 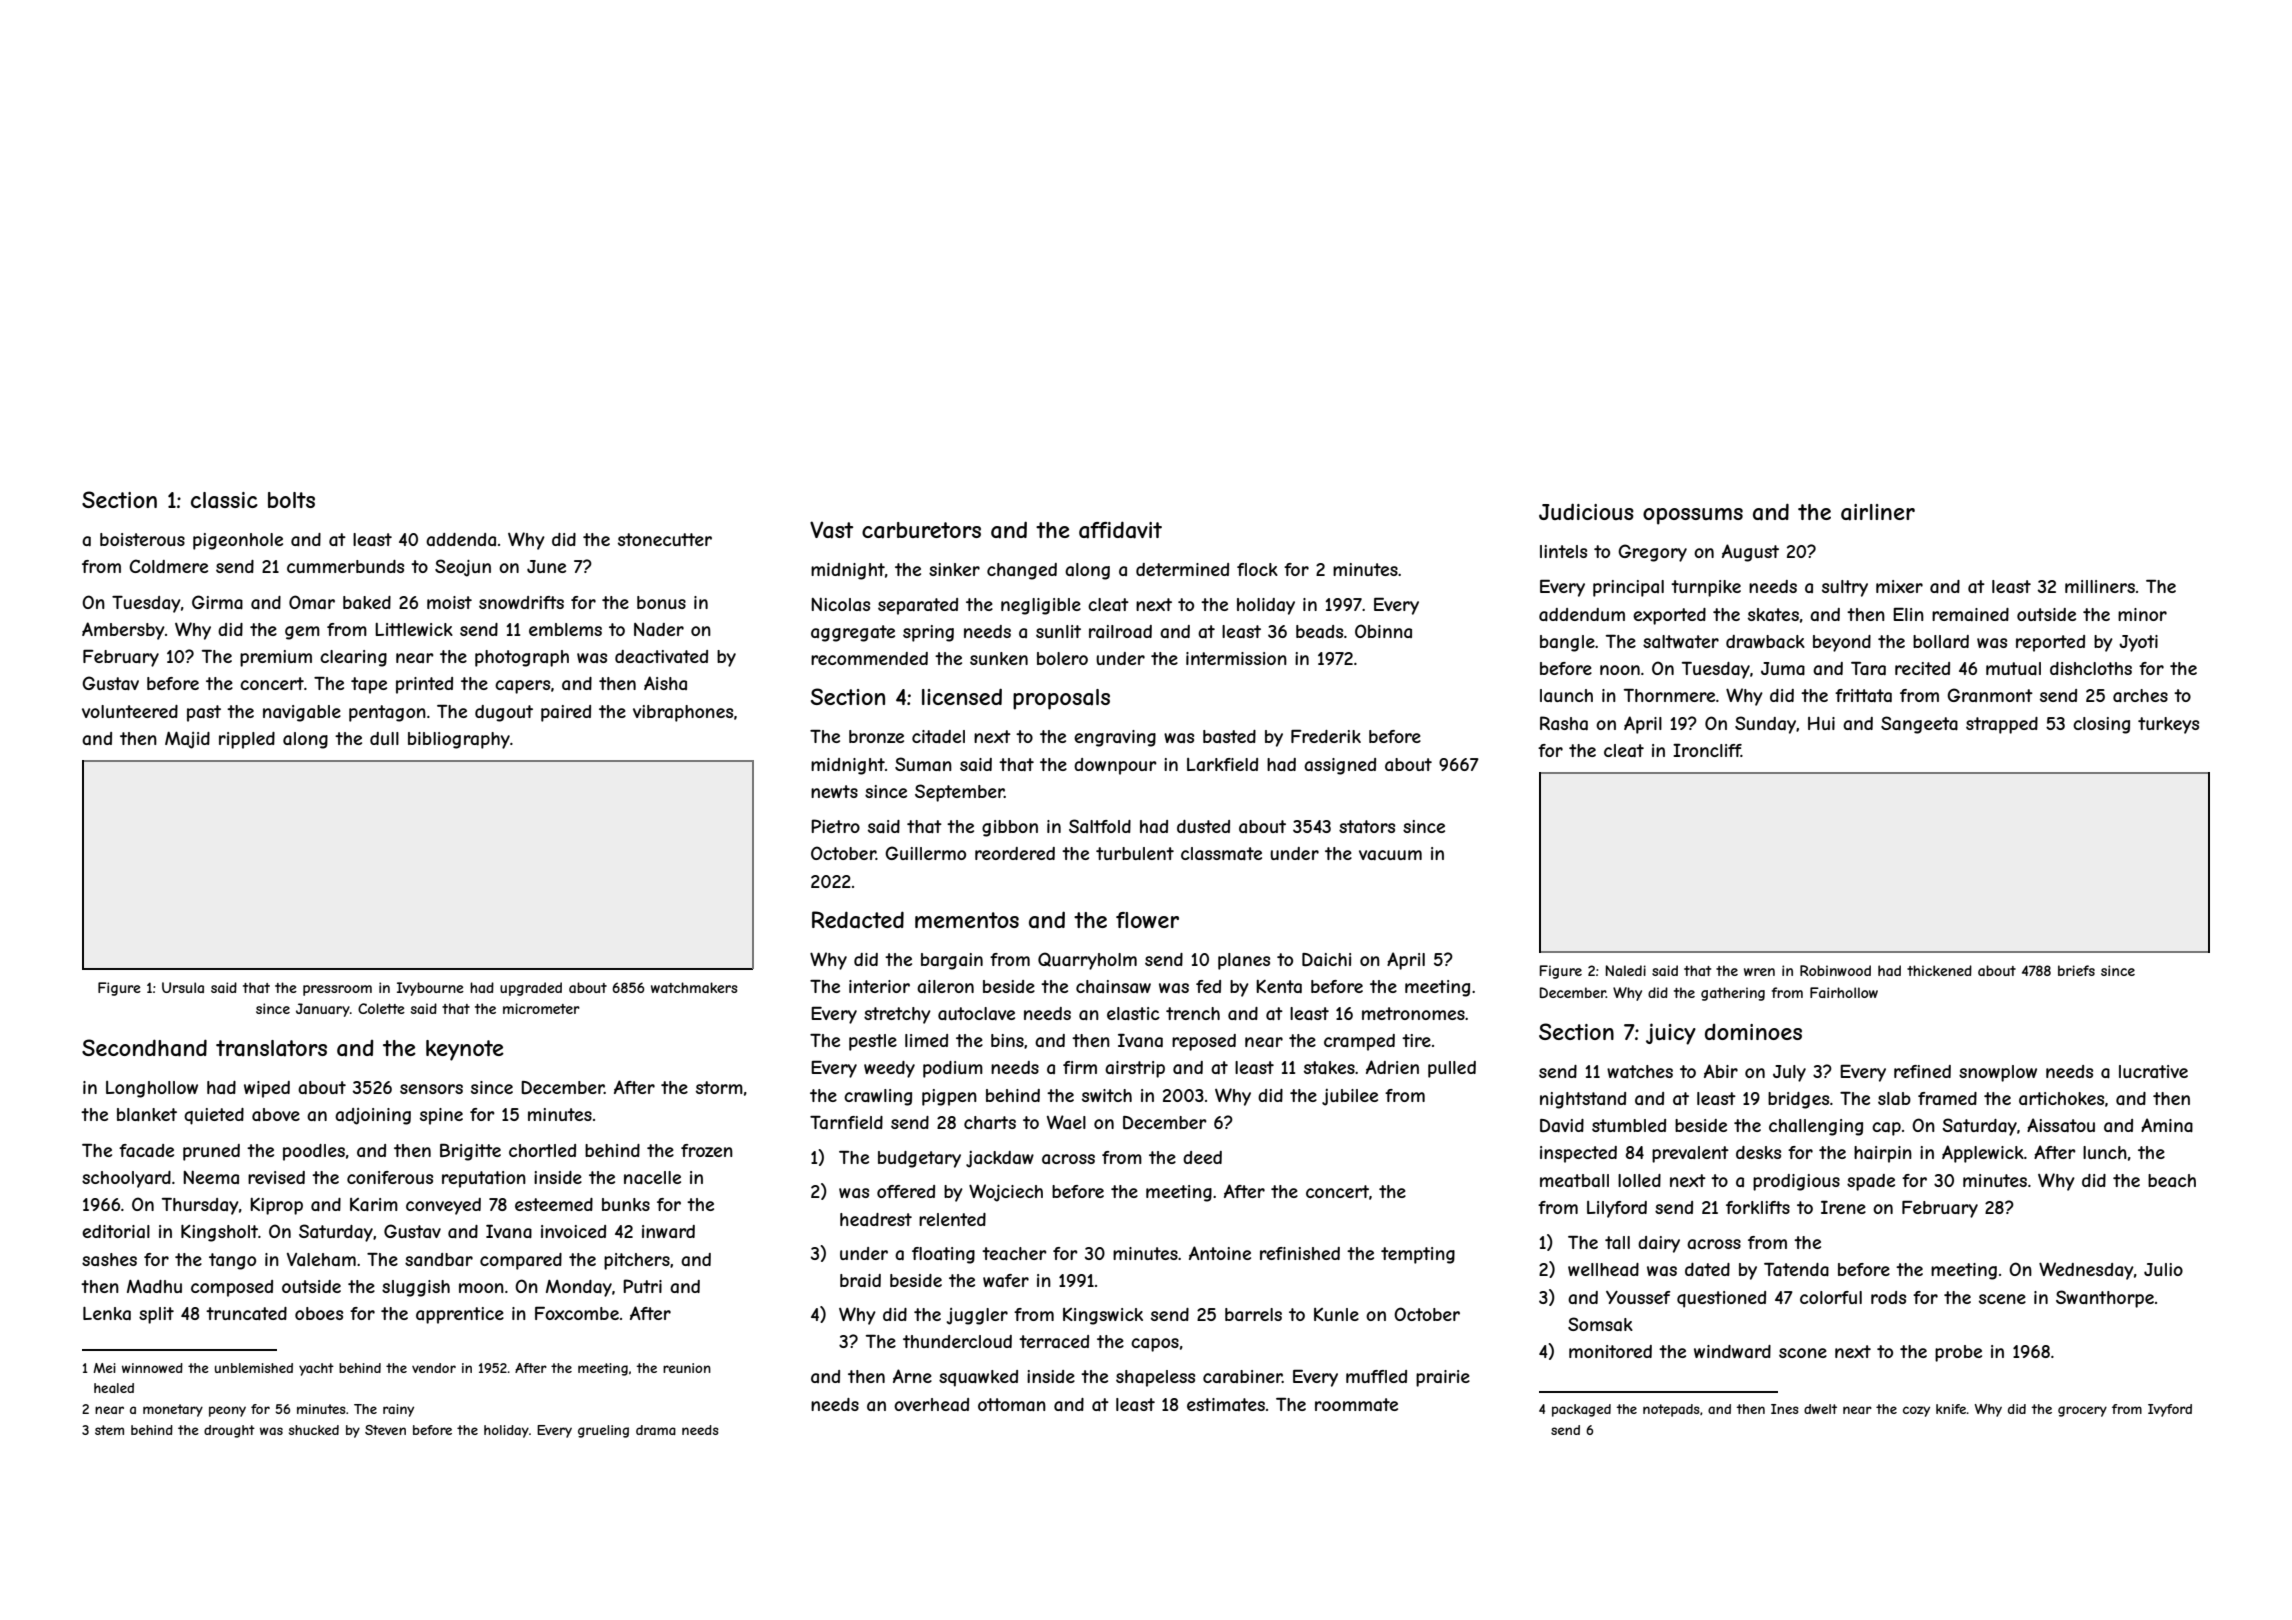 What do you see at coordinates (2076, 970) in the document?
I see `briefs` at bounding box center [2076, 970].
